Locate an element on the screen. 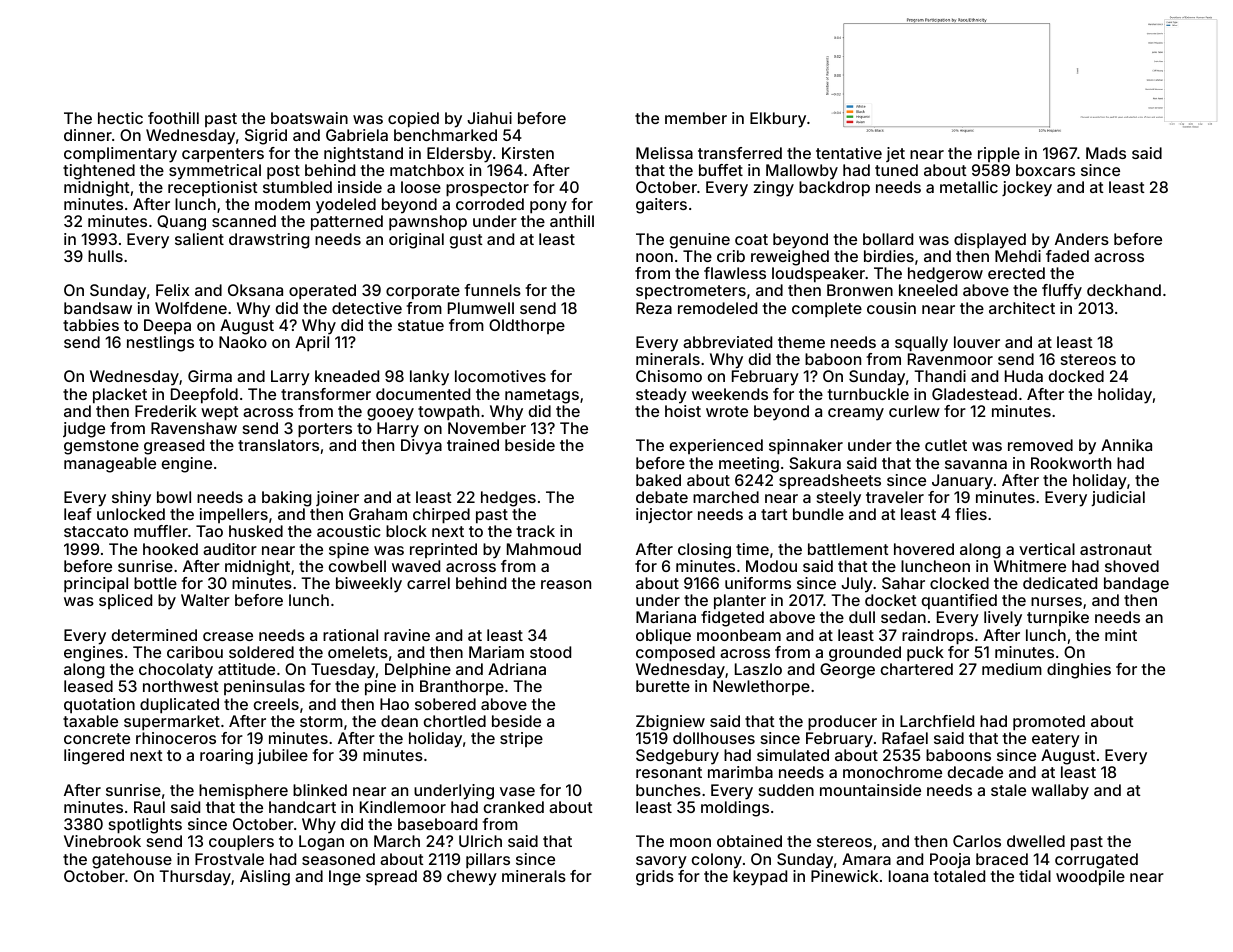 Image resolution: width=1233 pixels, height=952 pixels. Mariana is located at coordinates (666, 617).
